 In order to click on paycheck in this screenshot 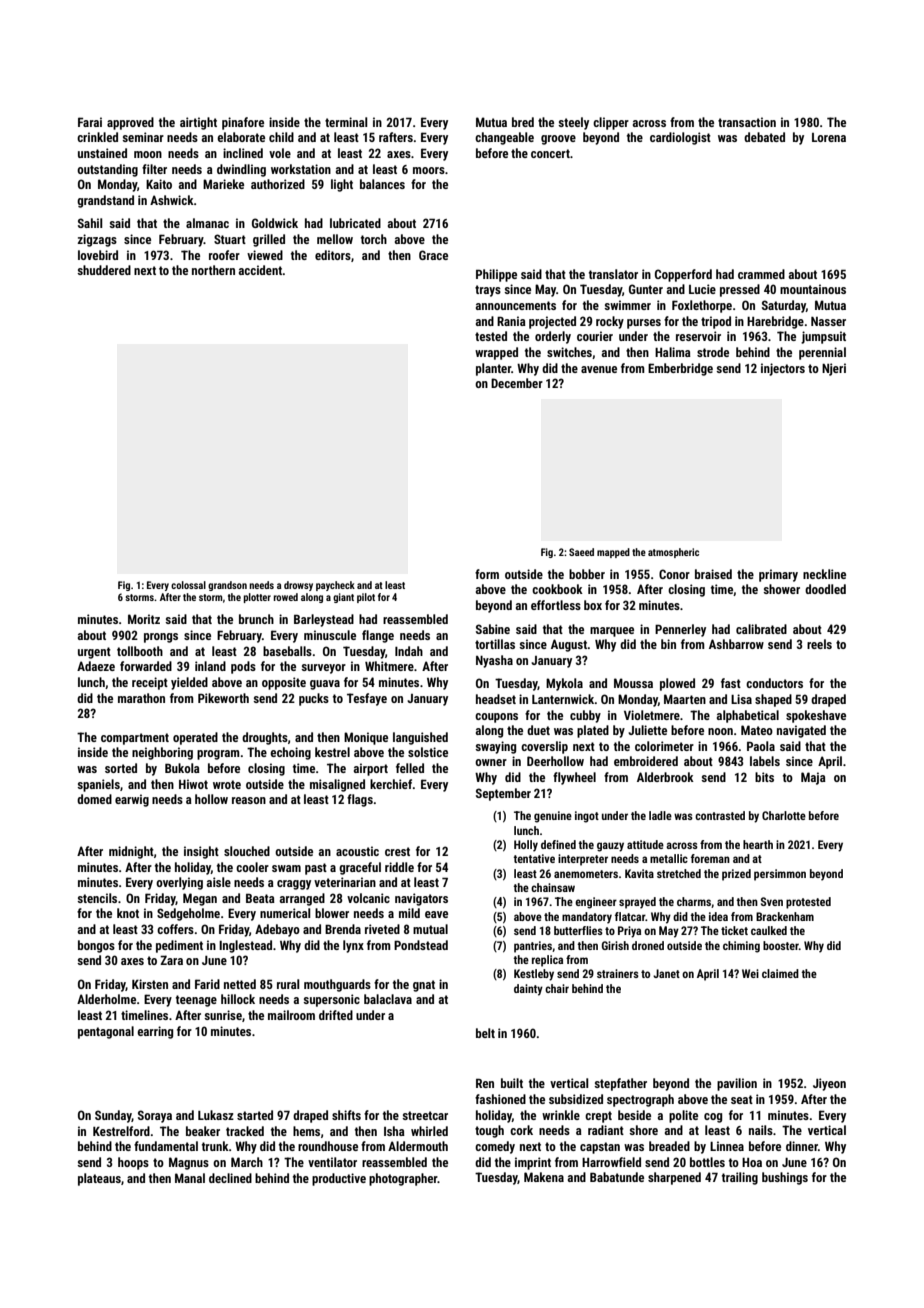, I will do `click(335, 586)`.
